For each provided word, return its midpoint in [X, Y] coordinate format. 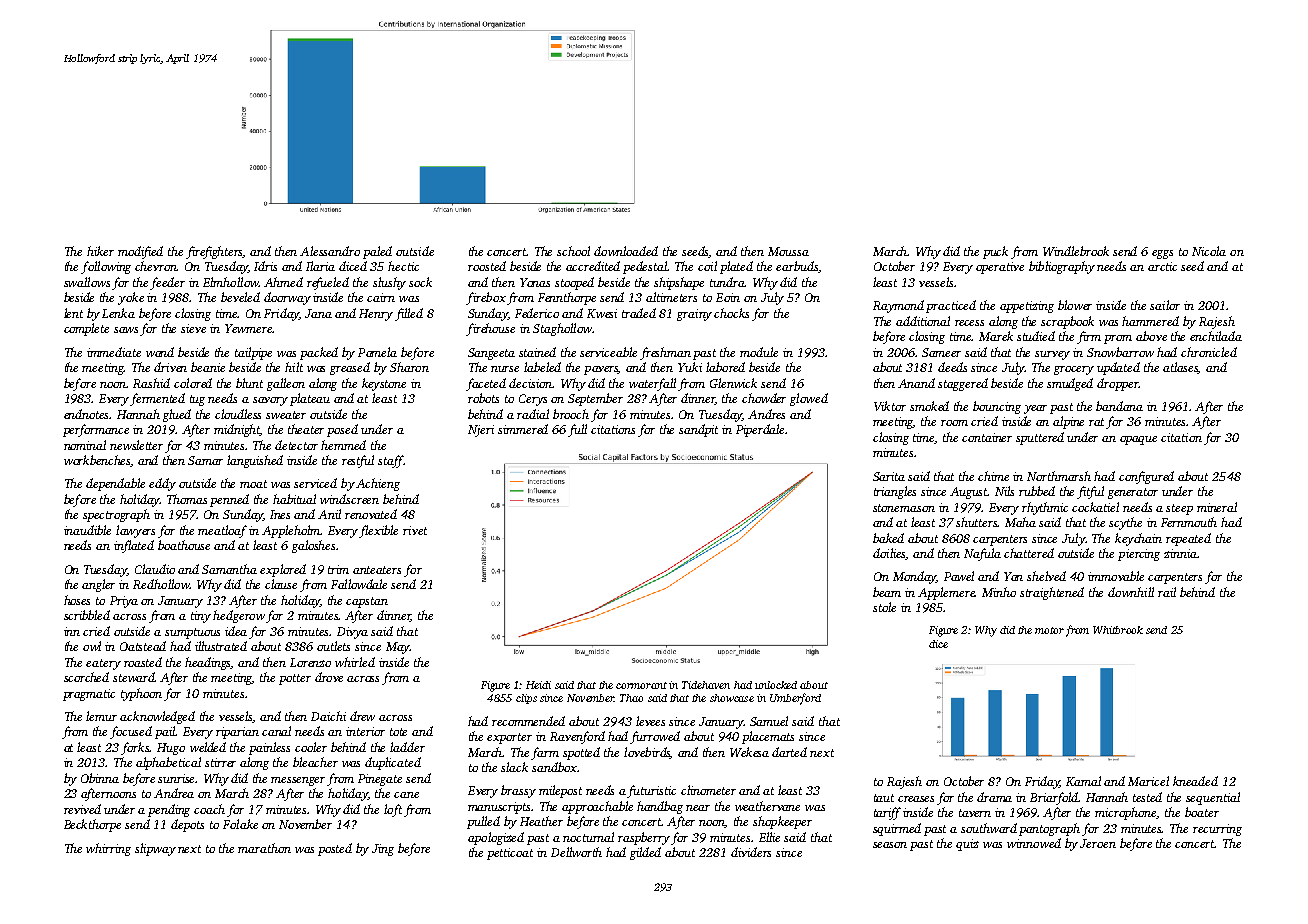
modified [140, 252]
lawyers [135, 531]
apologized [496, 838]
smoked [929, 406]
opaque [1138, 440]
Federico [537, 313]
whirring [108, 849]
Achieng [378, 484]
